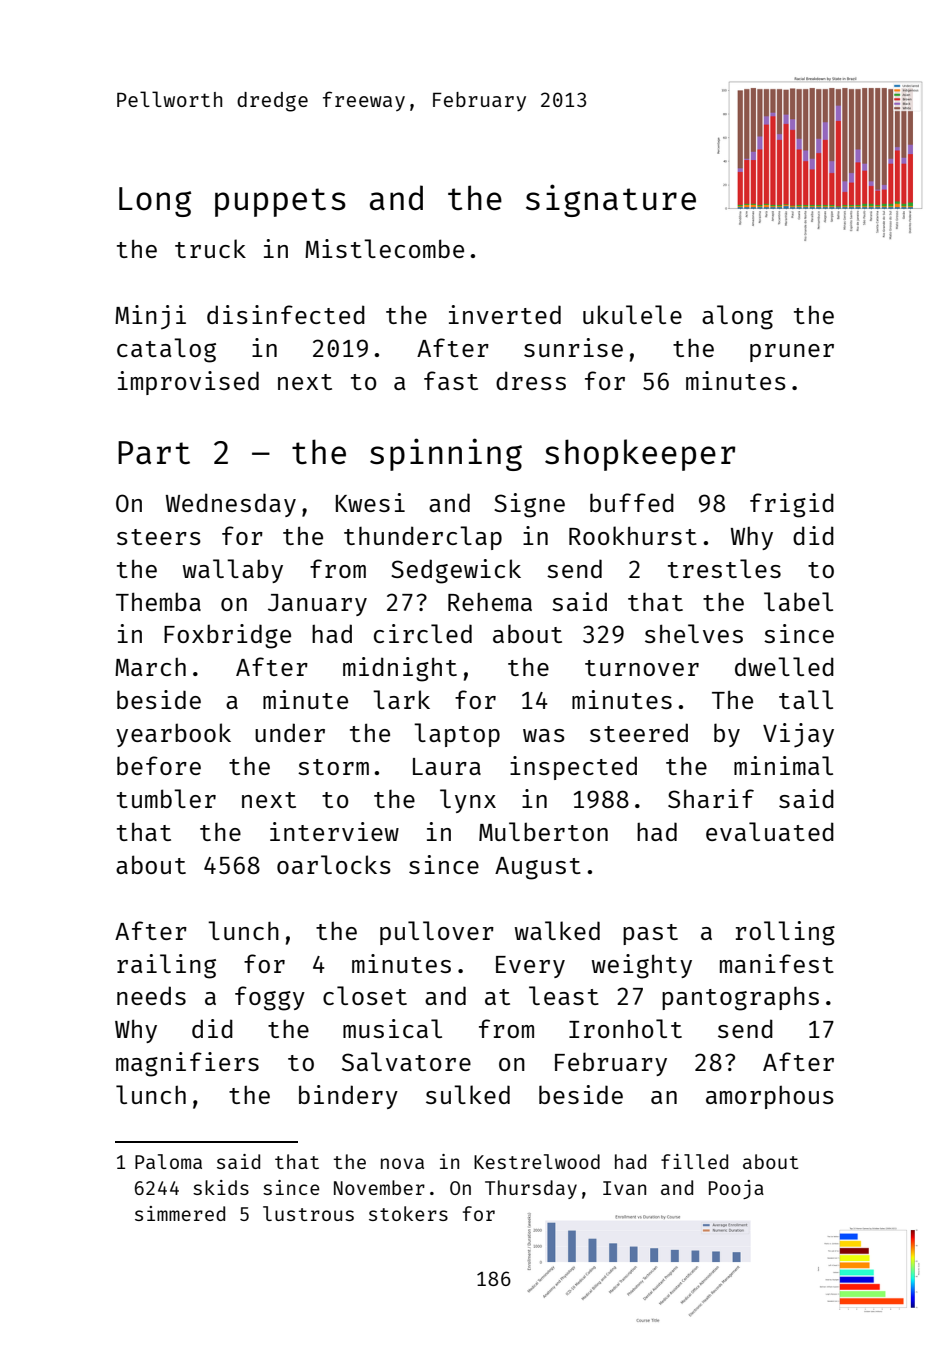 The image size is (951, 1350). I want to click on railing, so click(166, 966).
